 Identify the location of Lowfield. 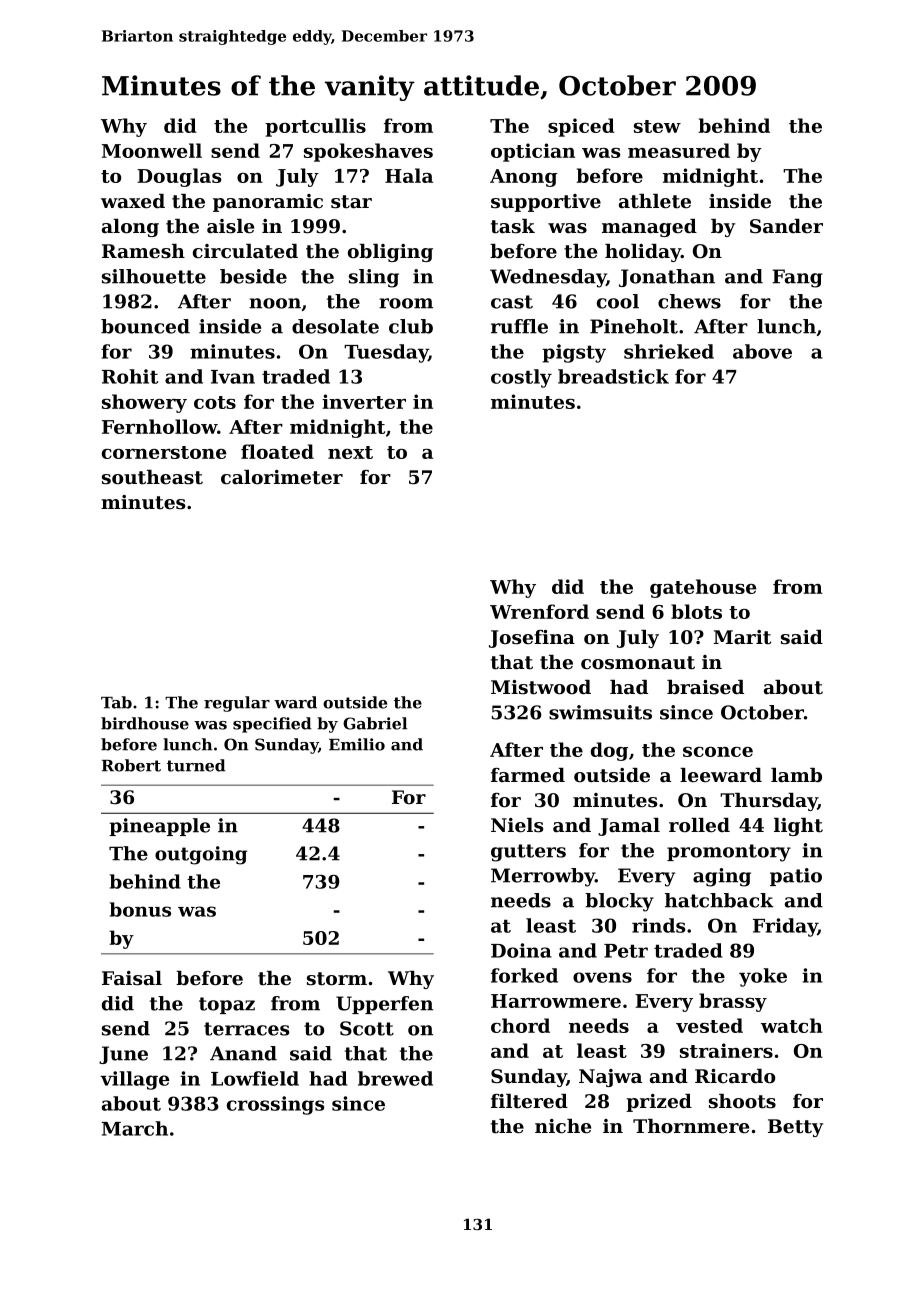
(255, 1078).
